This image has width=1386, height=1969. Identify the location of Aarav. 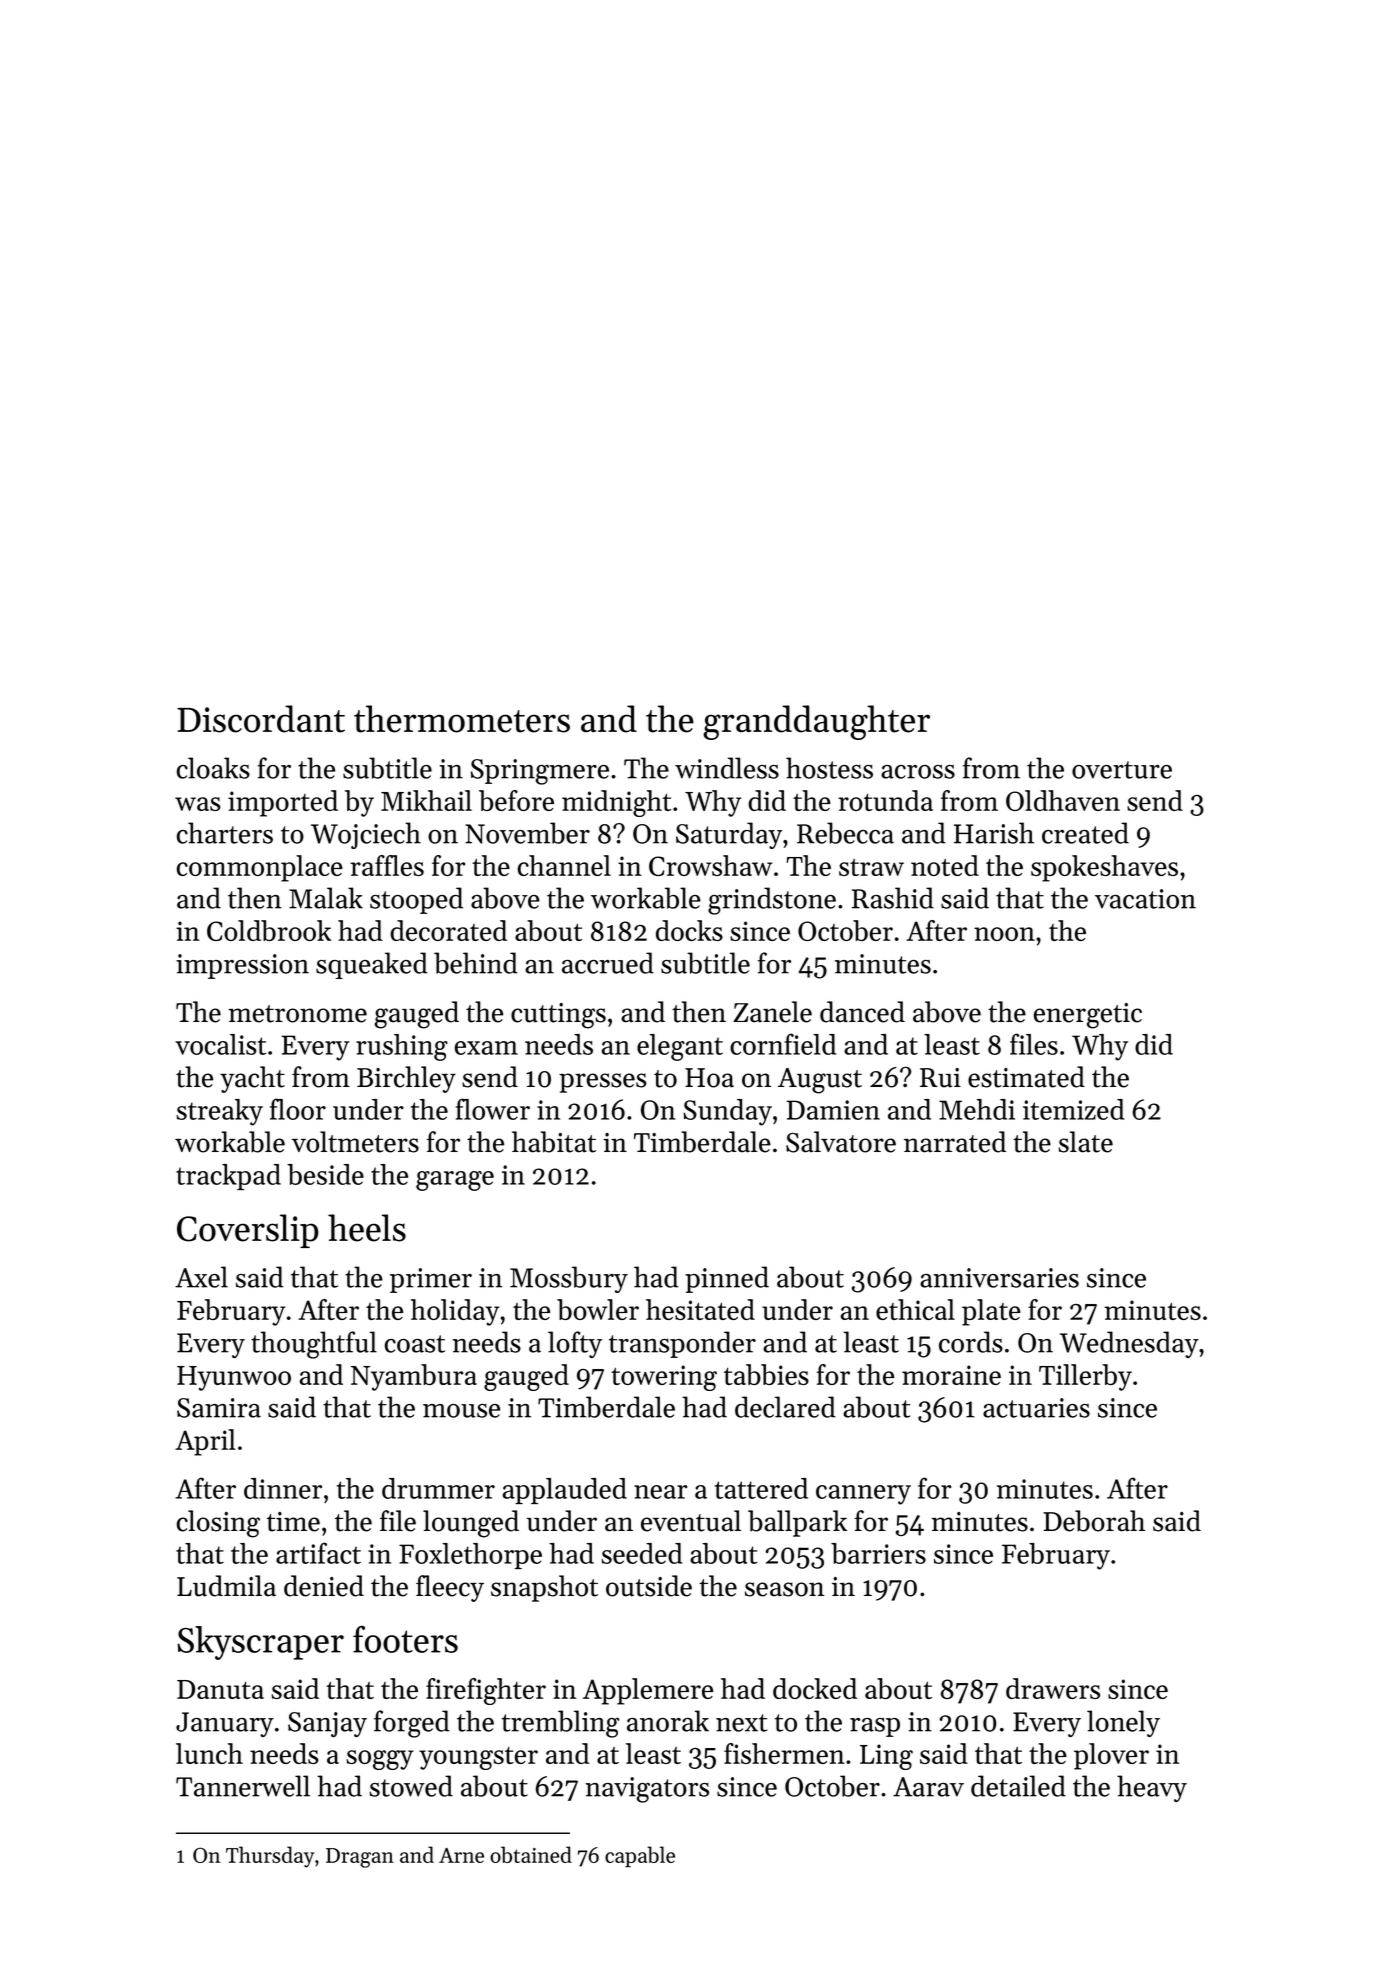
(928, 1787).
